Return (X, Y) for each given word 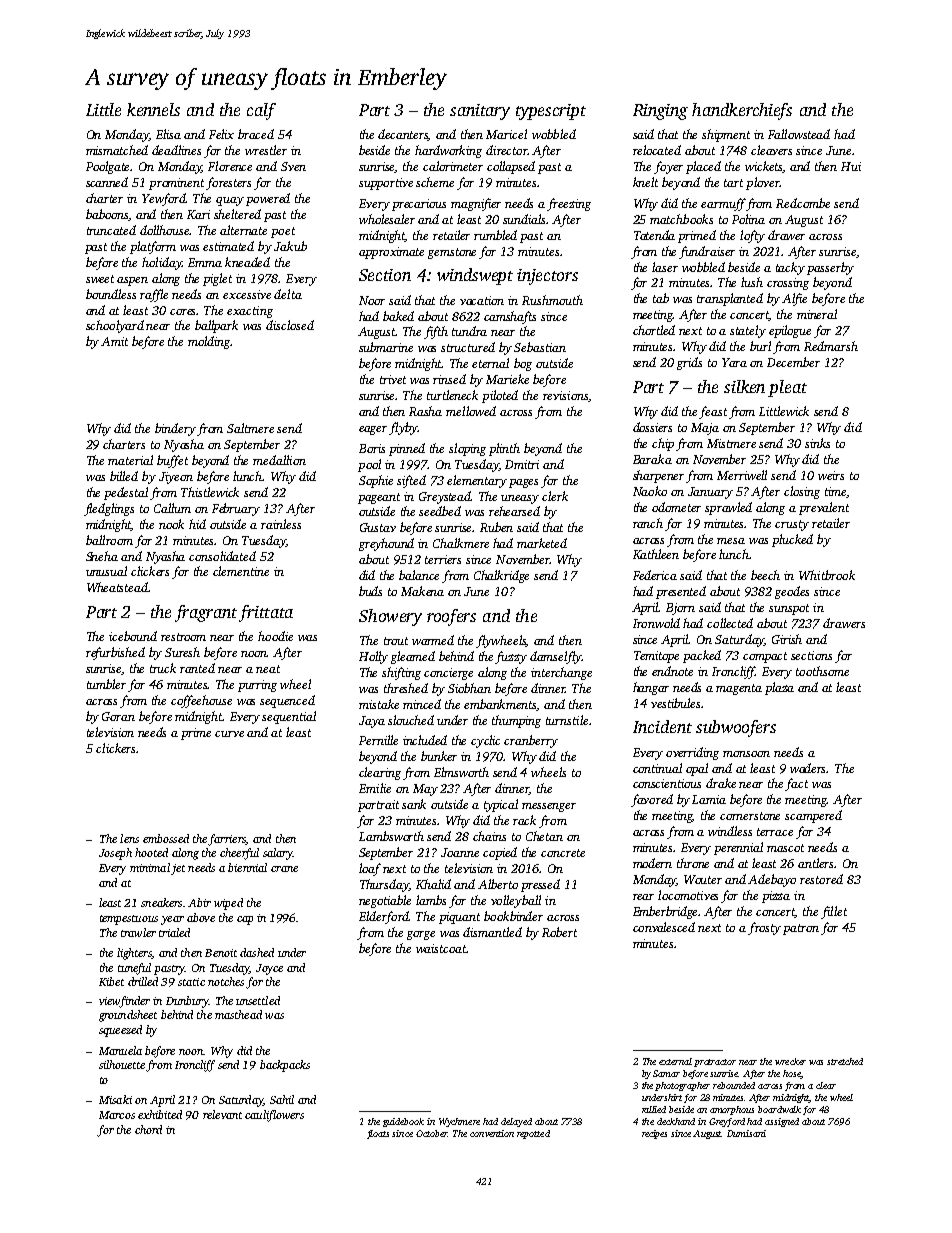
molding (209, 342)
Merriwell (742, 475)
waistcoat (441, 948)
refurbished (115, 653)
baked (398, 316)
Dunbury (187, 1002)
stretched (845, 1061)
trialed (174, 932)
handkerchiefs (742, 111)
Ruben (496, 527)
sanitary (480, 112)
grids (689, 363)
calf (261, 111)
